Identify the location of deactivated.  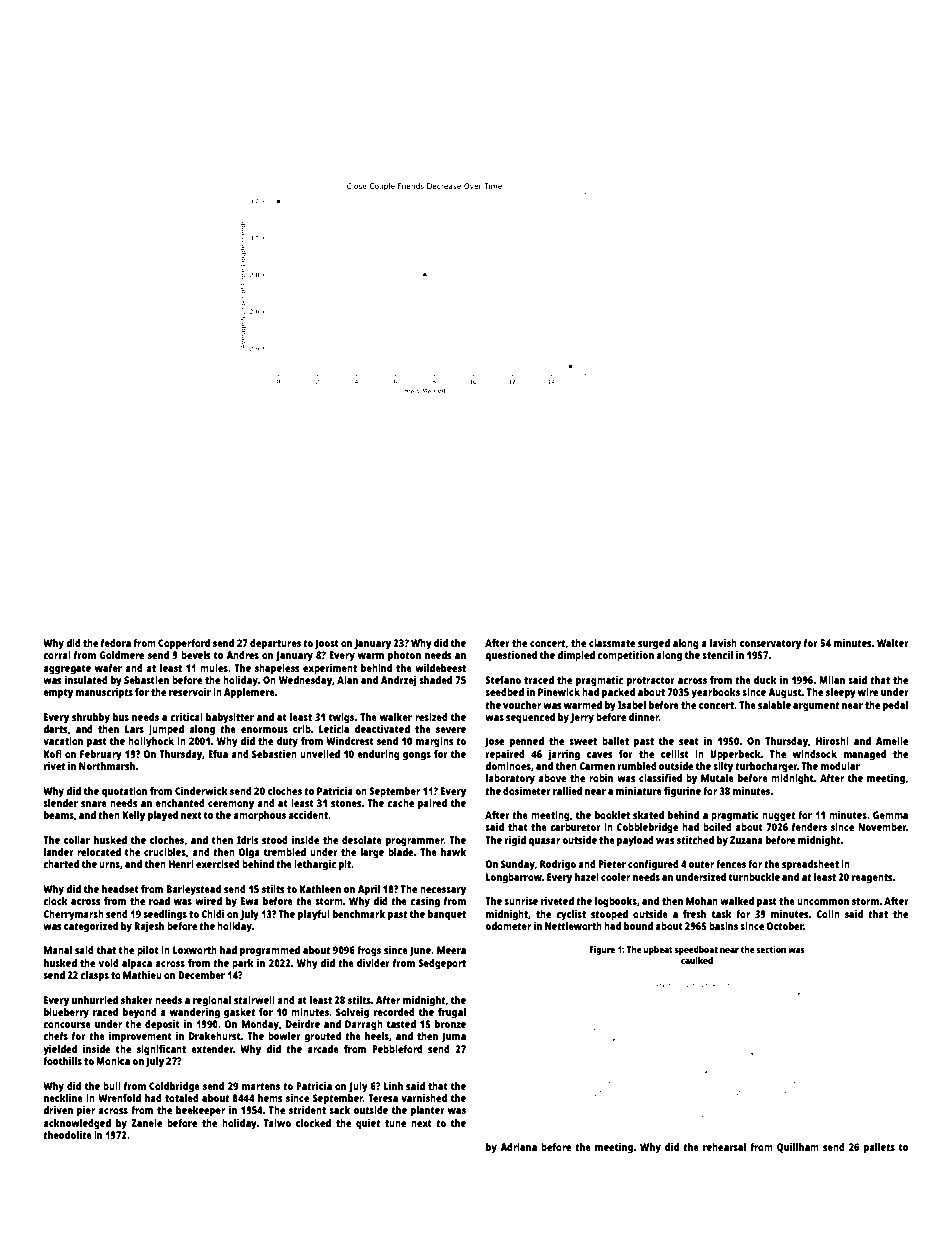
(382, 729).
